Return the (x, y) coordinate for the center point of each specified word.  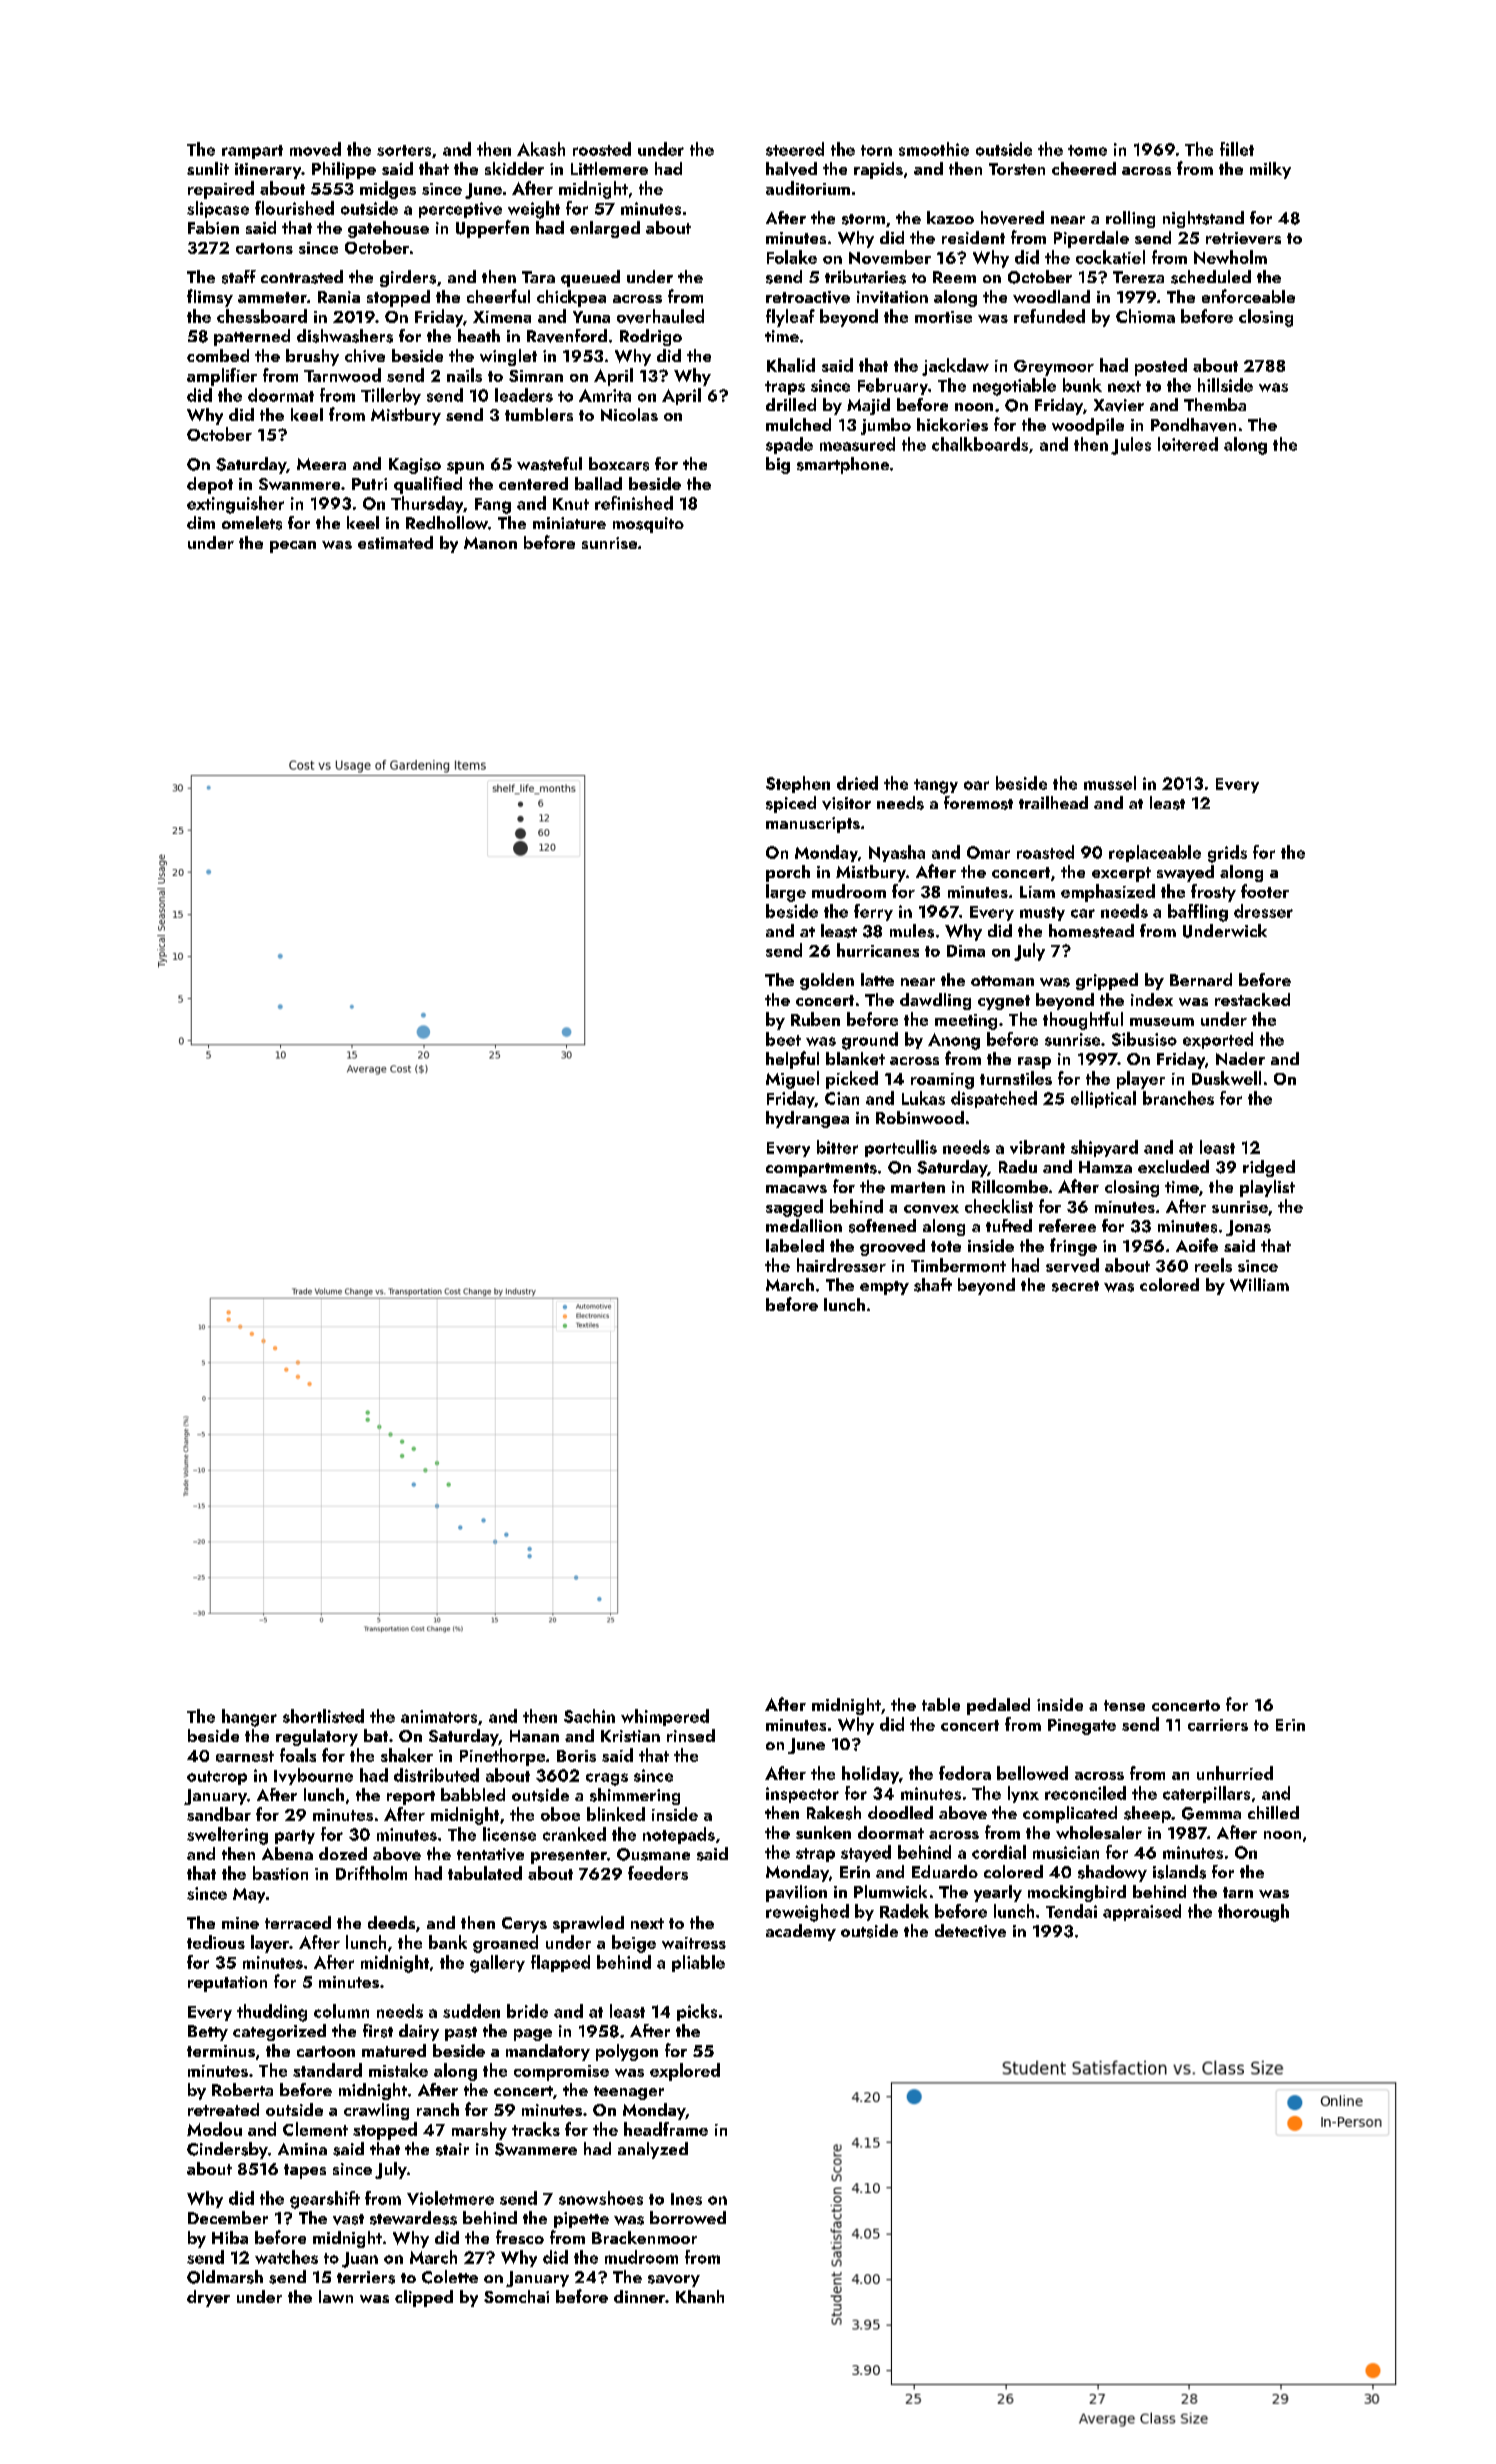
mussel (1110, 783)
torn (876, 150)
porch (788, 873)
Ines (686, 2199)
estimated (395, 542)
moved (315, 149)
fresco (520, 2237)
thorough (1253, 1913)
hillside (1225, 385)
